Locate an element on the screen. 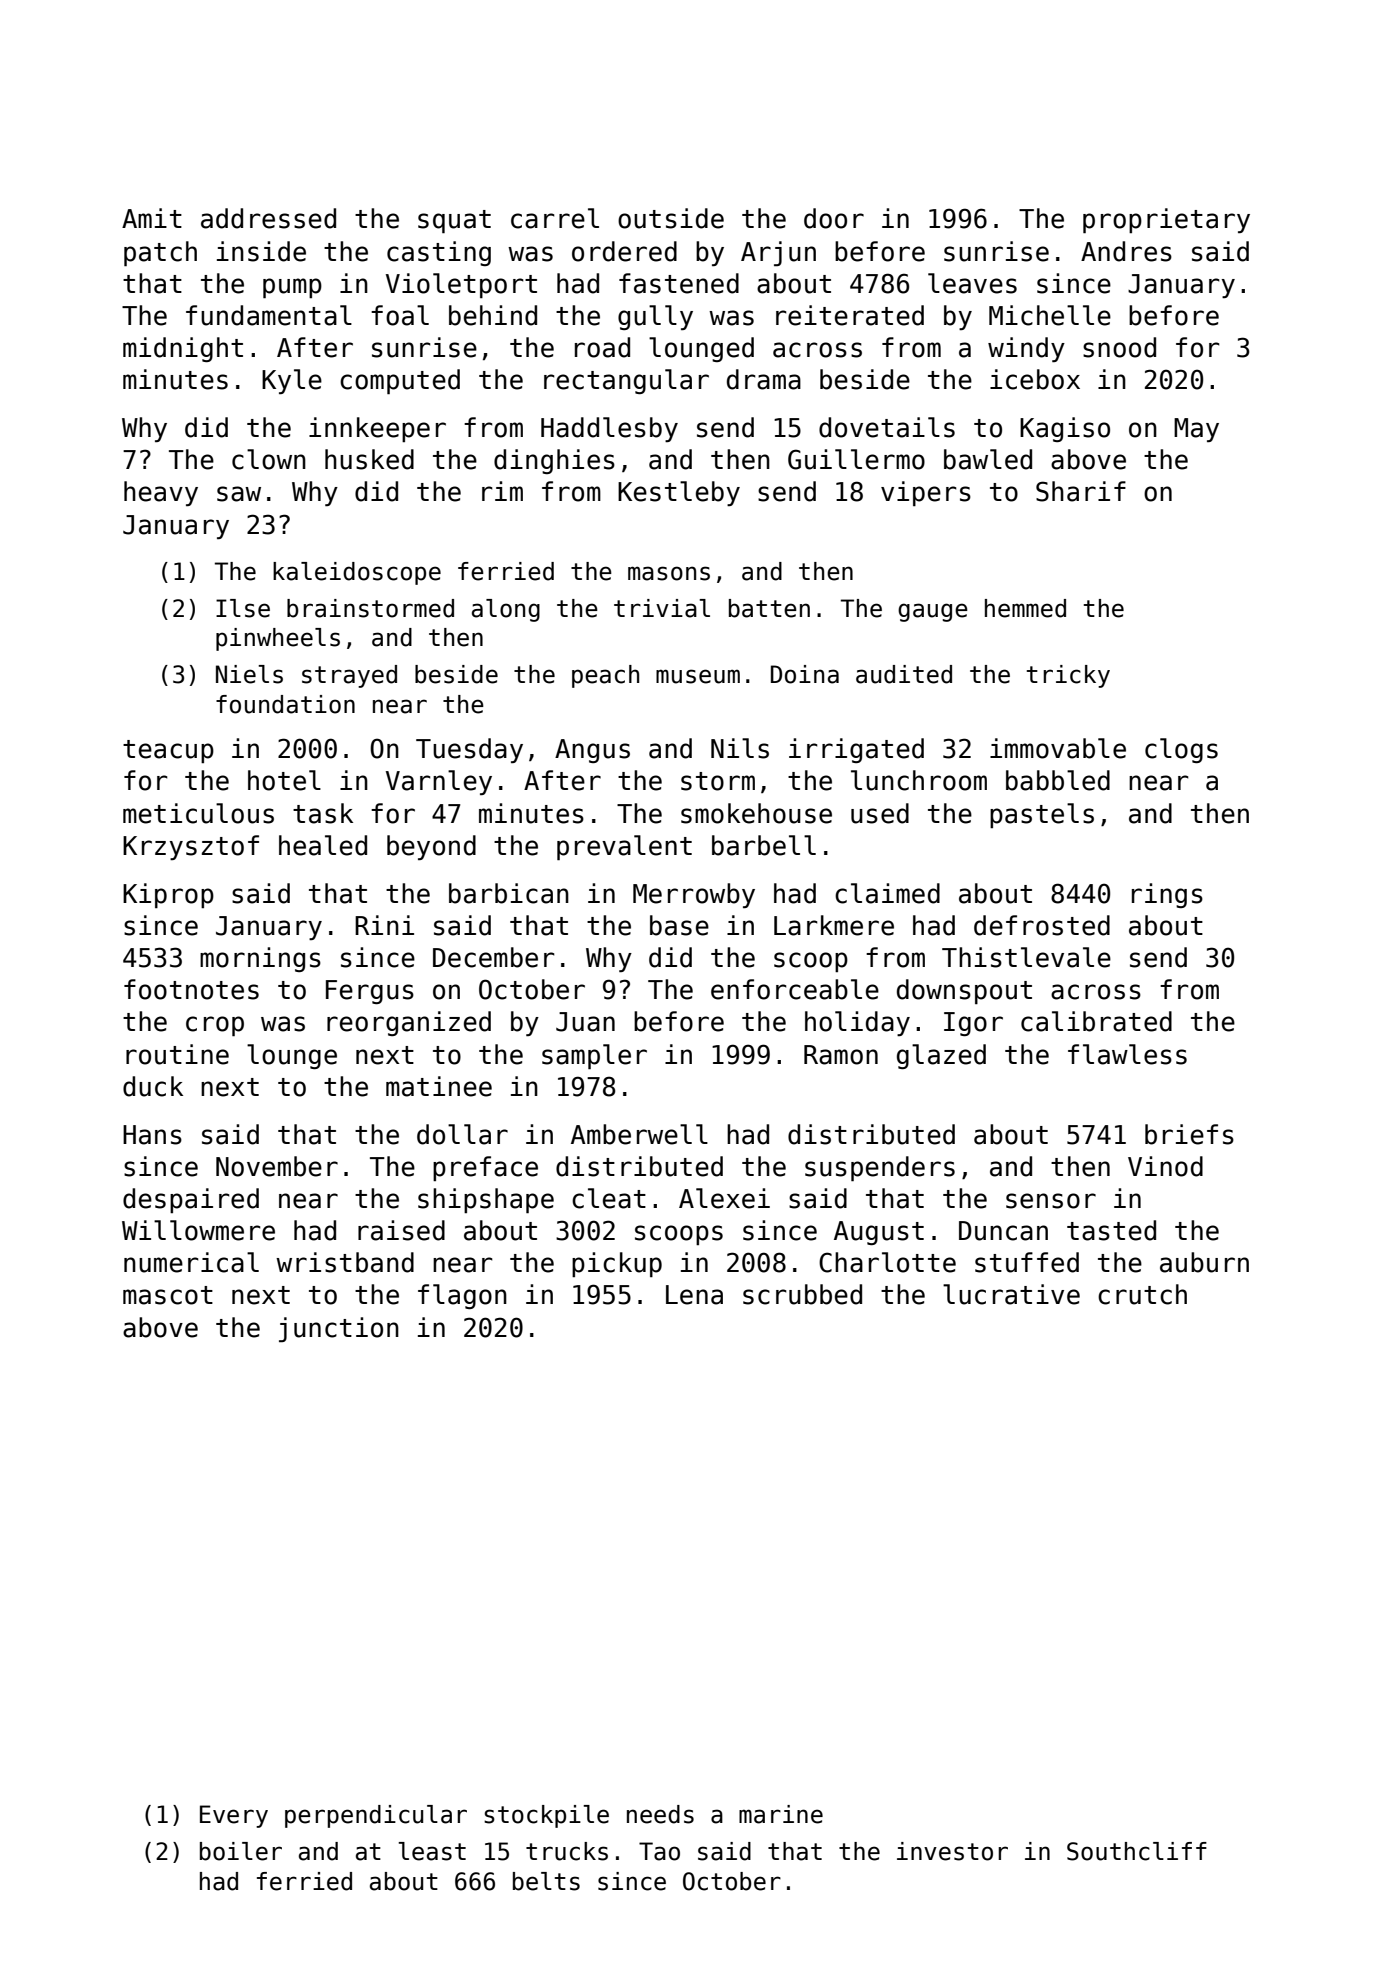  marine is located at coordinates (781, 1814).
